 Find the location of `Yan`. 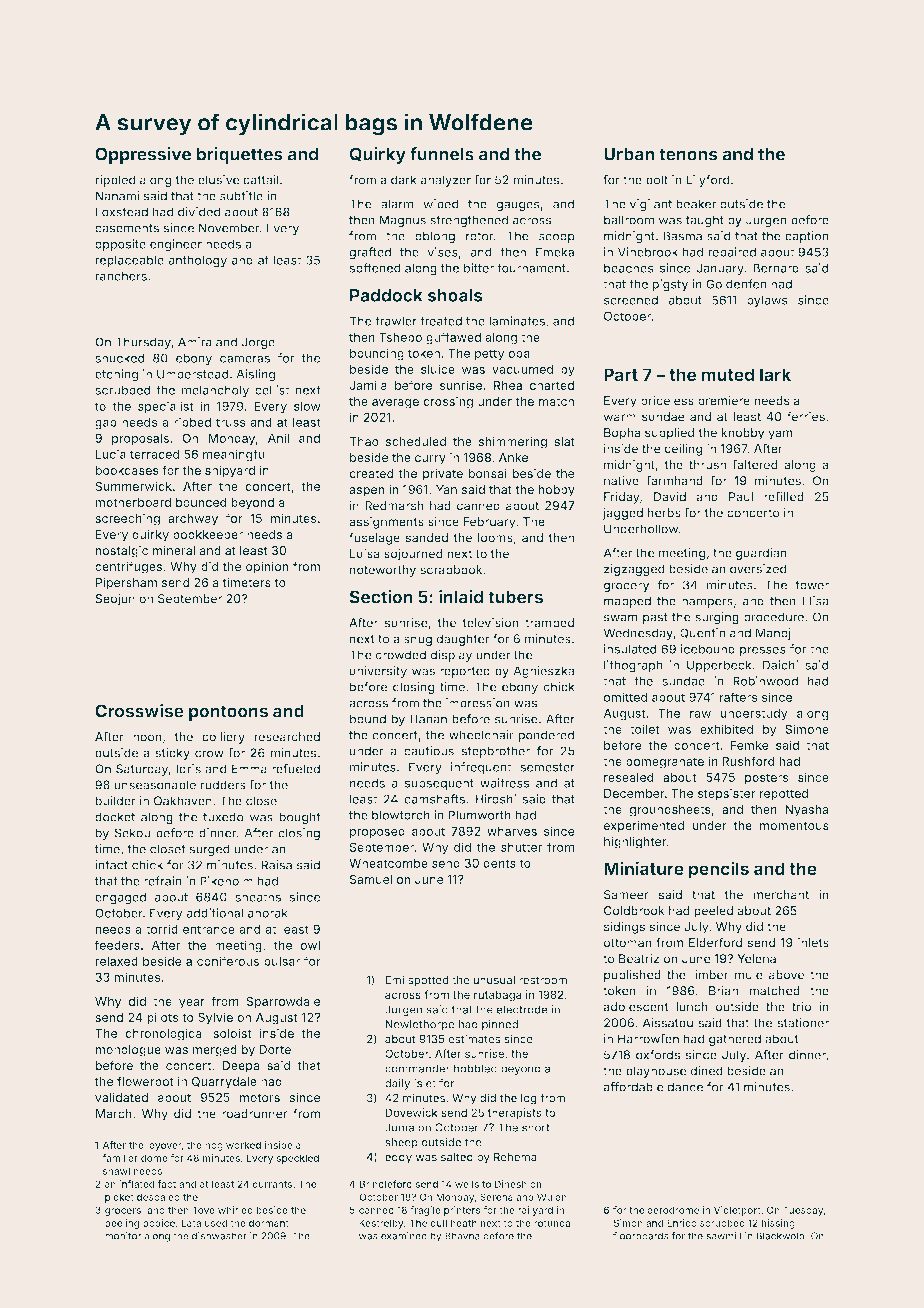

Yan is located at coordinates (446, 489).
